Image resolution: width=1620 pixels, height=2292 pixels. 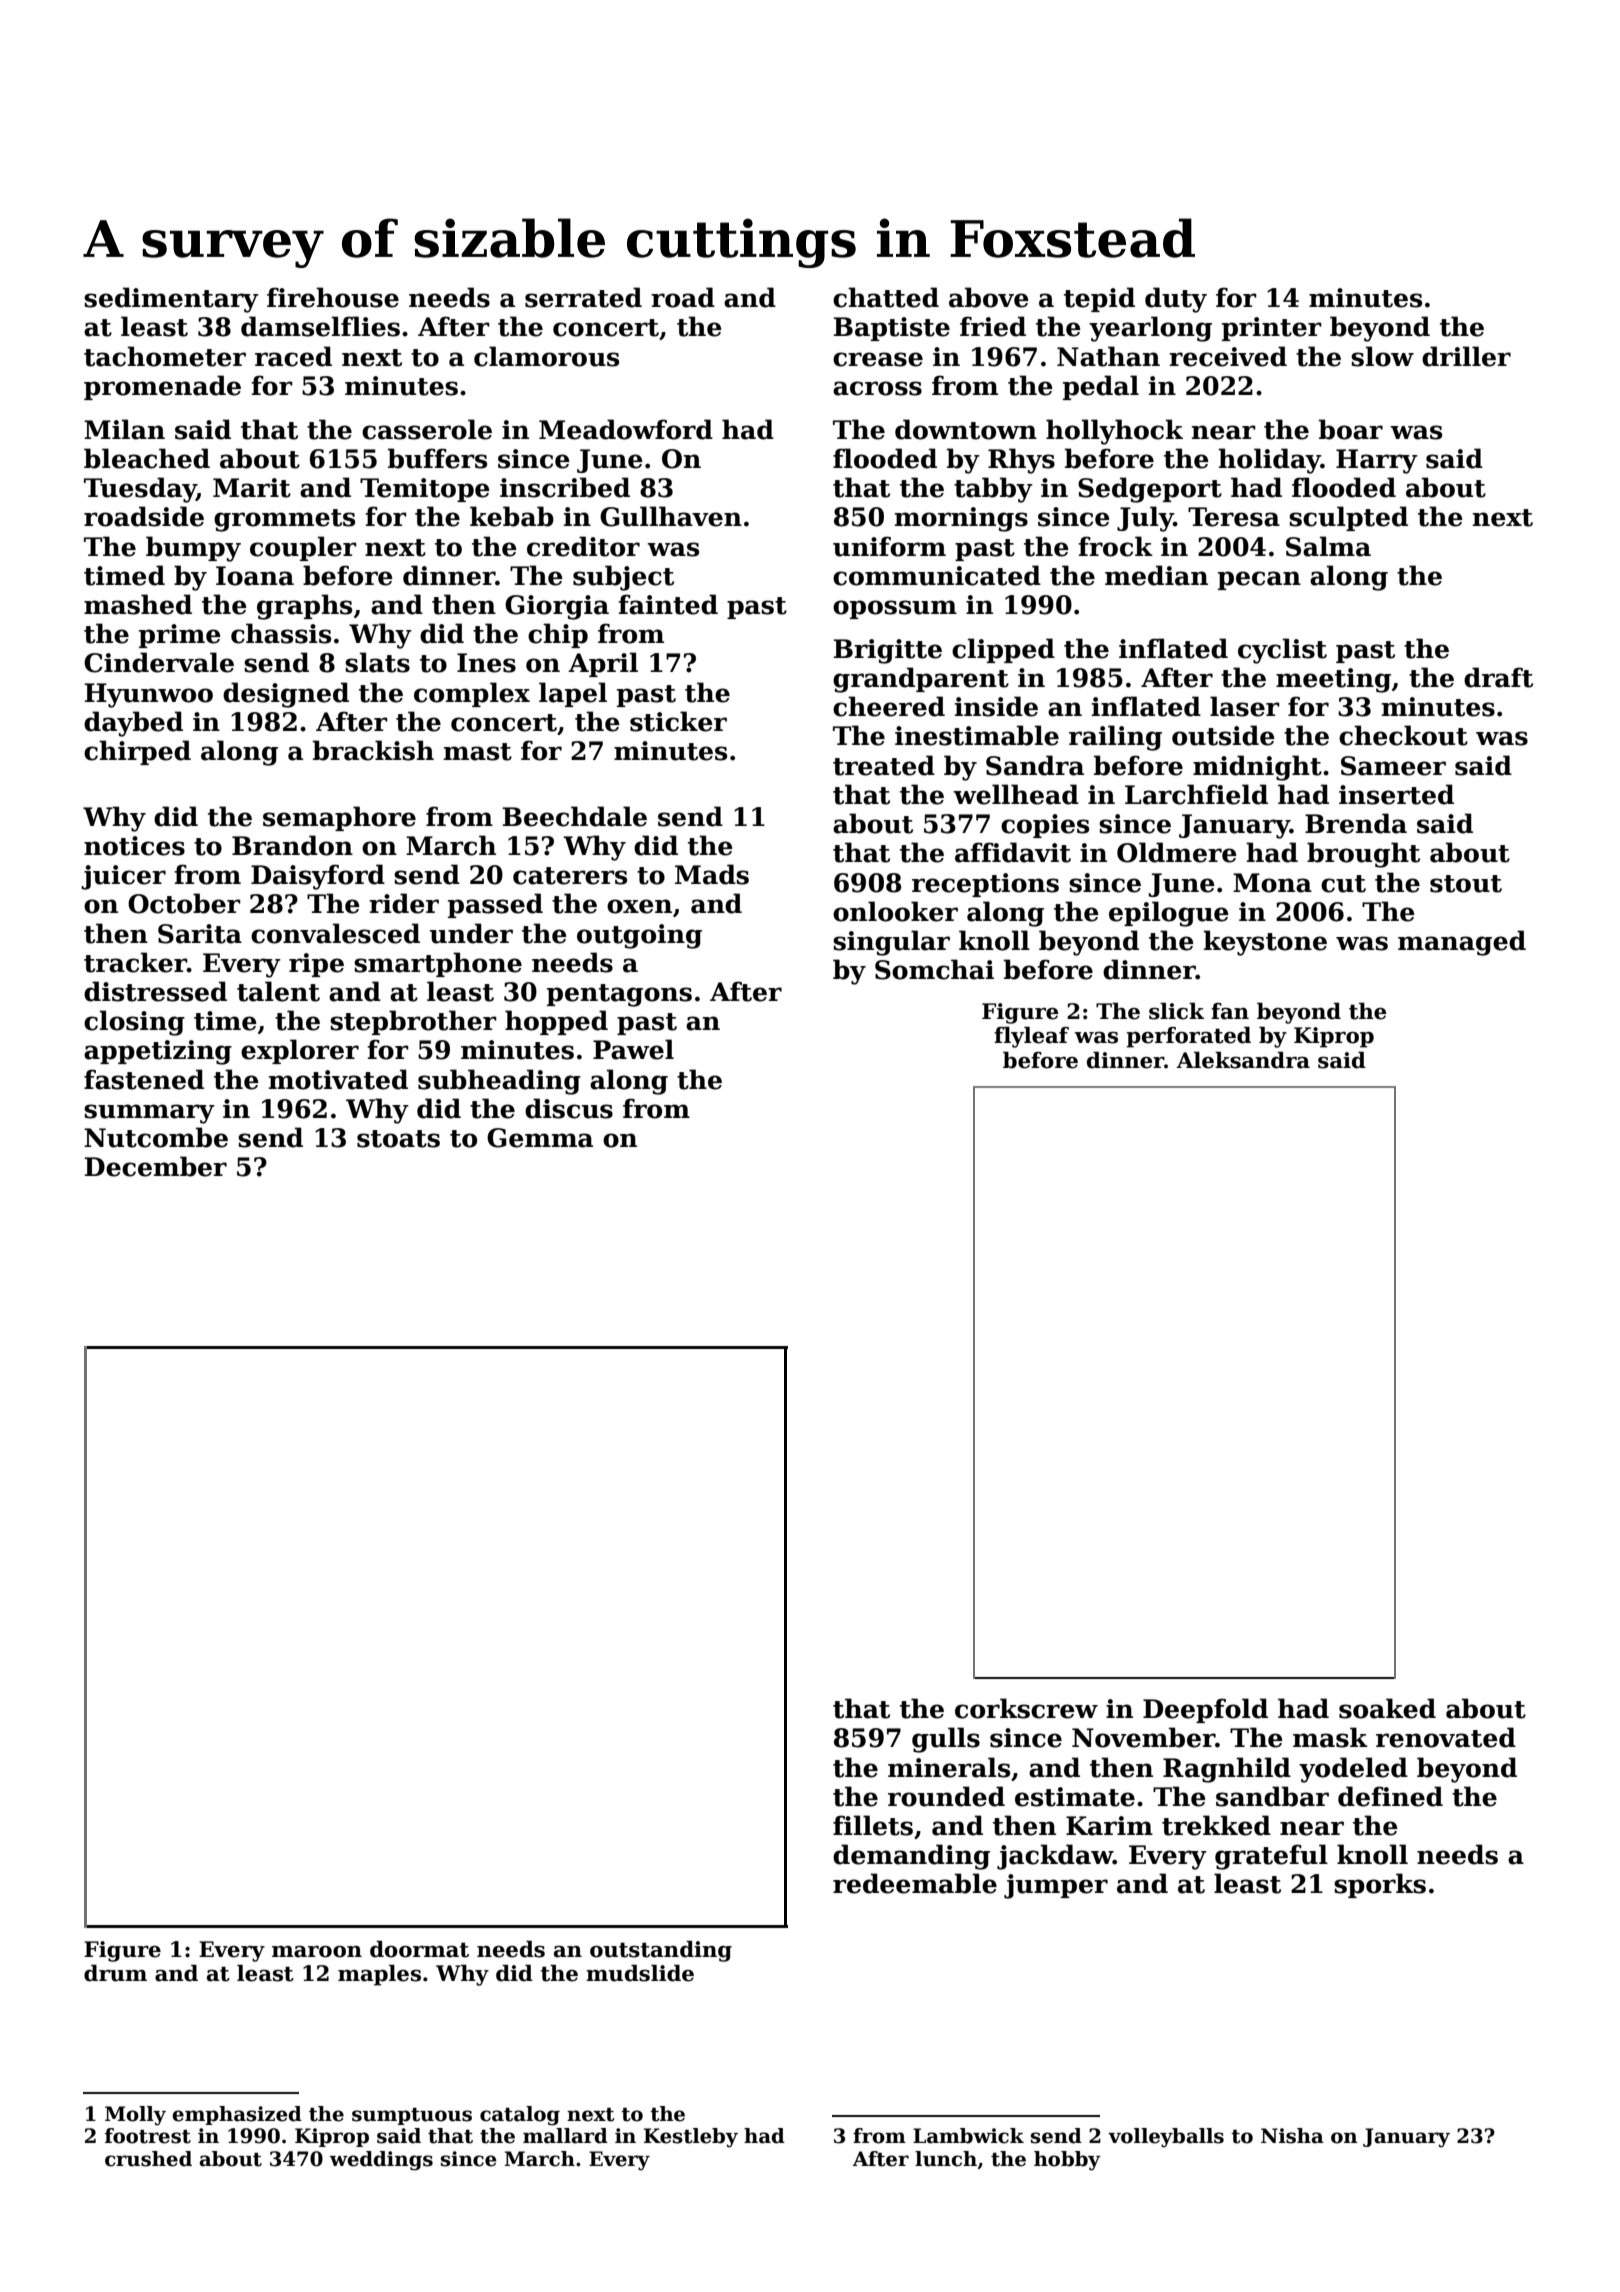 What do you see at coordinates (124, 429) in the screenshot?
I see `Milan` at bounding box center [124, 429].
